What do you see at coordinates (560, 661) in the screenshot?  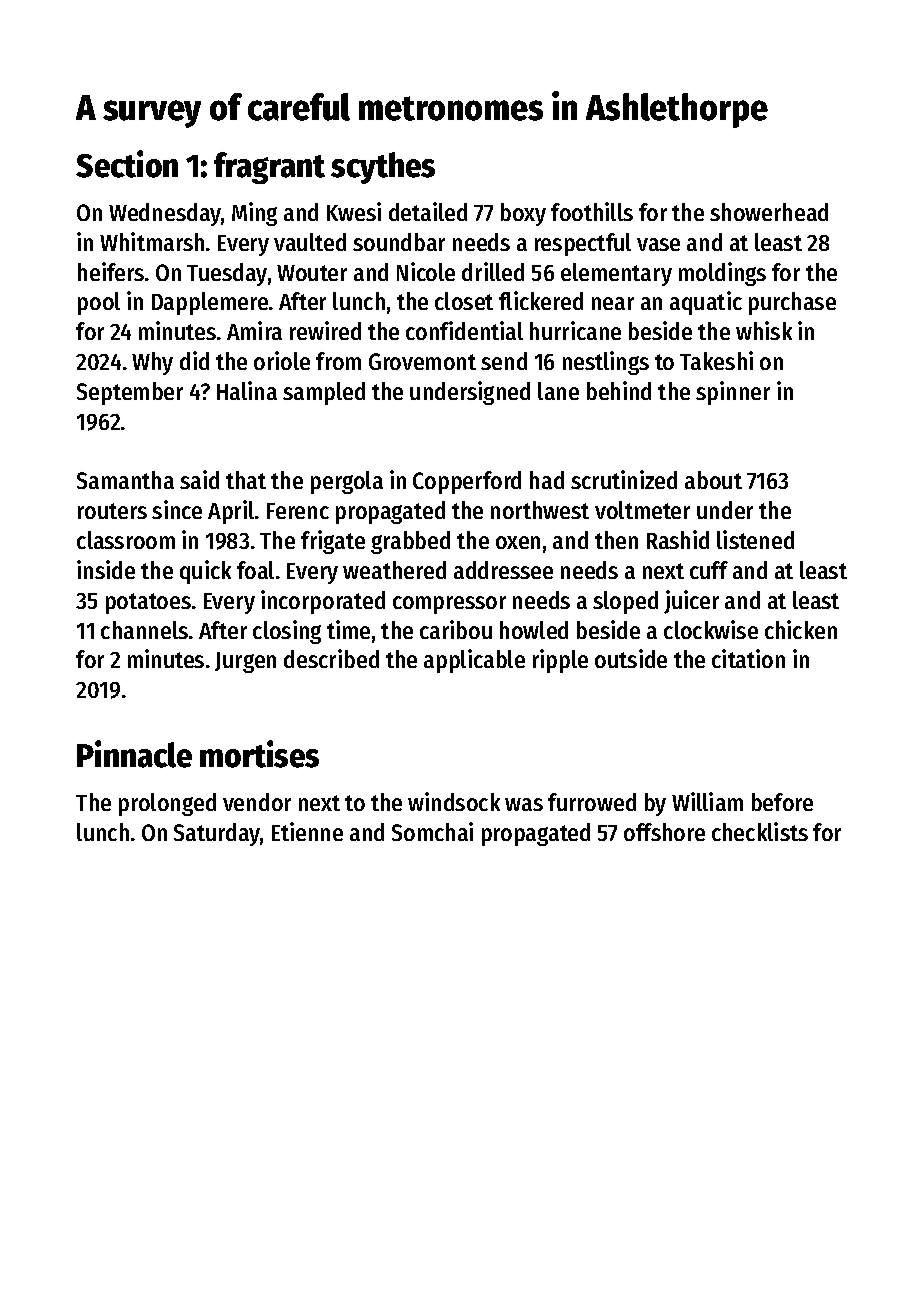 I see `ripple` at bounding box center [560, 661].
